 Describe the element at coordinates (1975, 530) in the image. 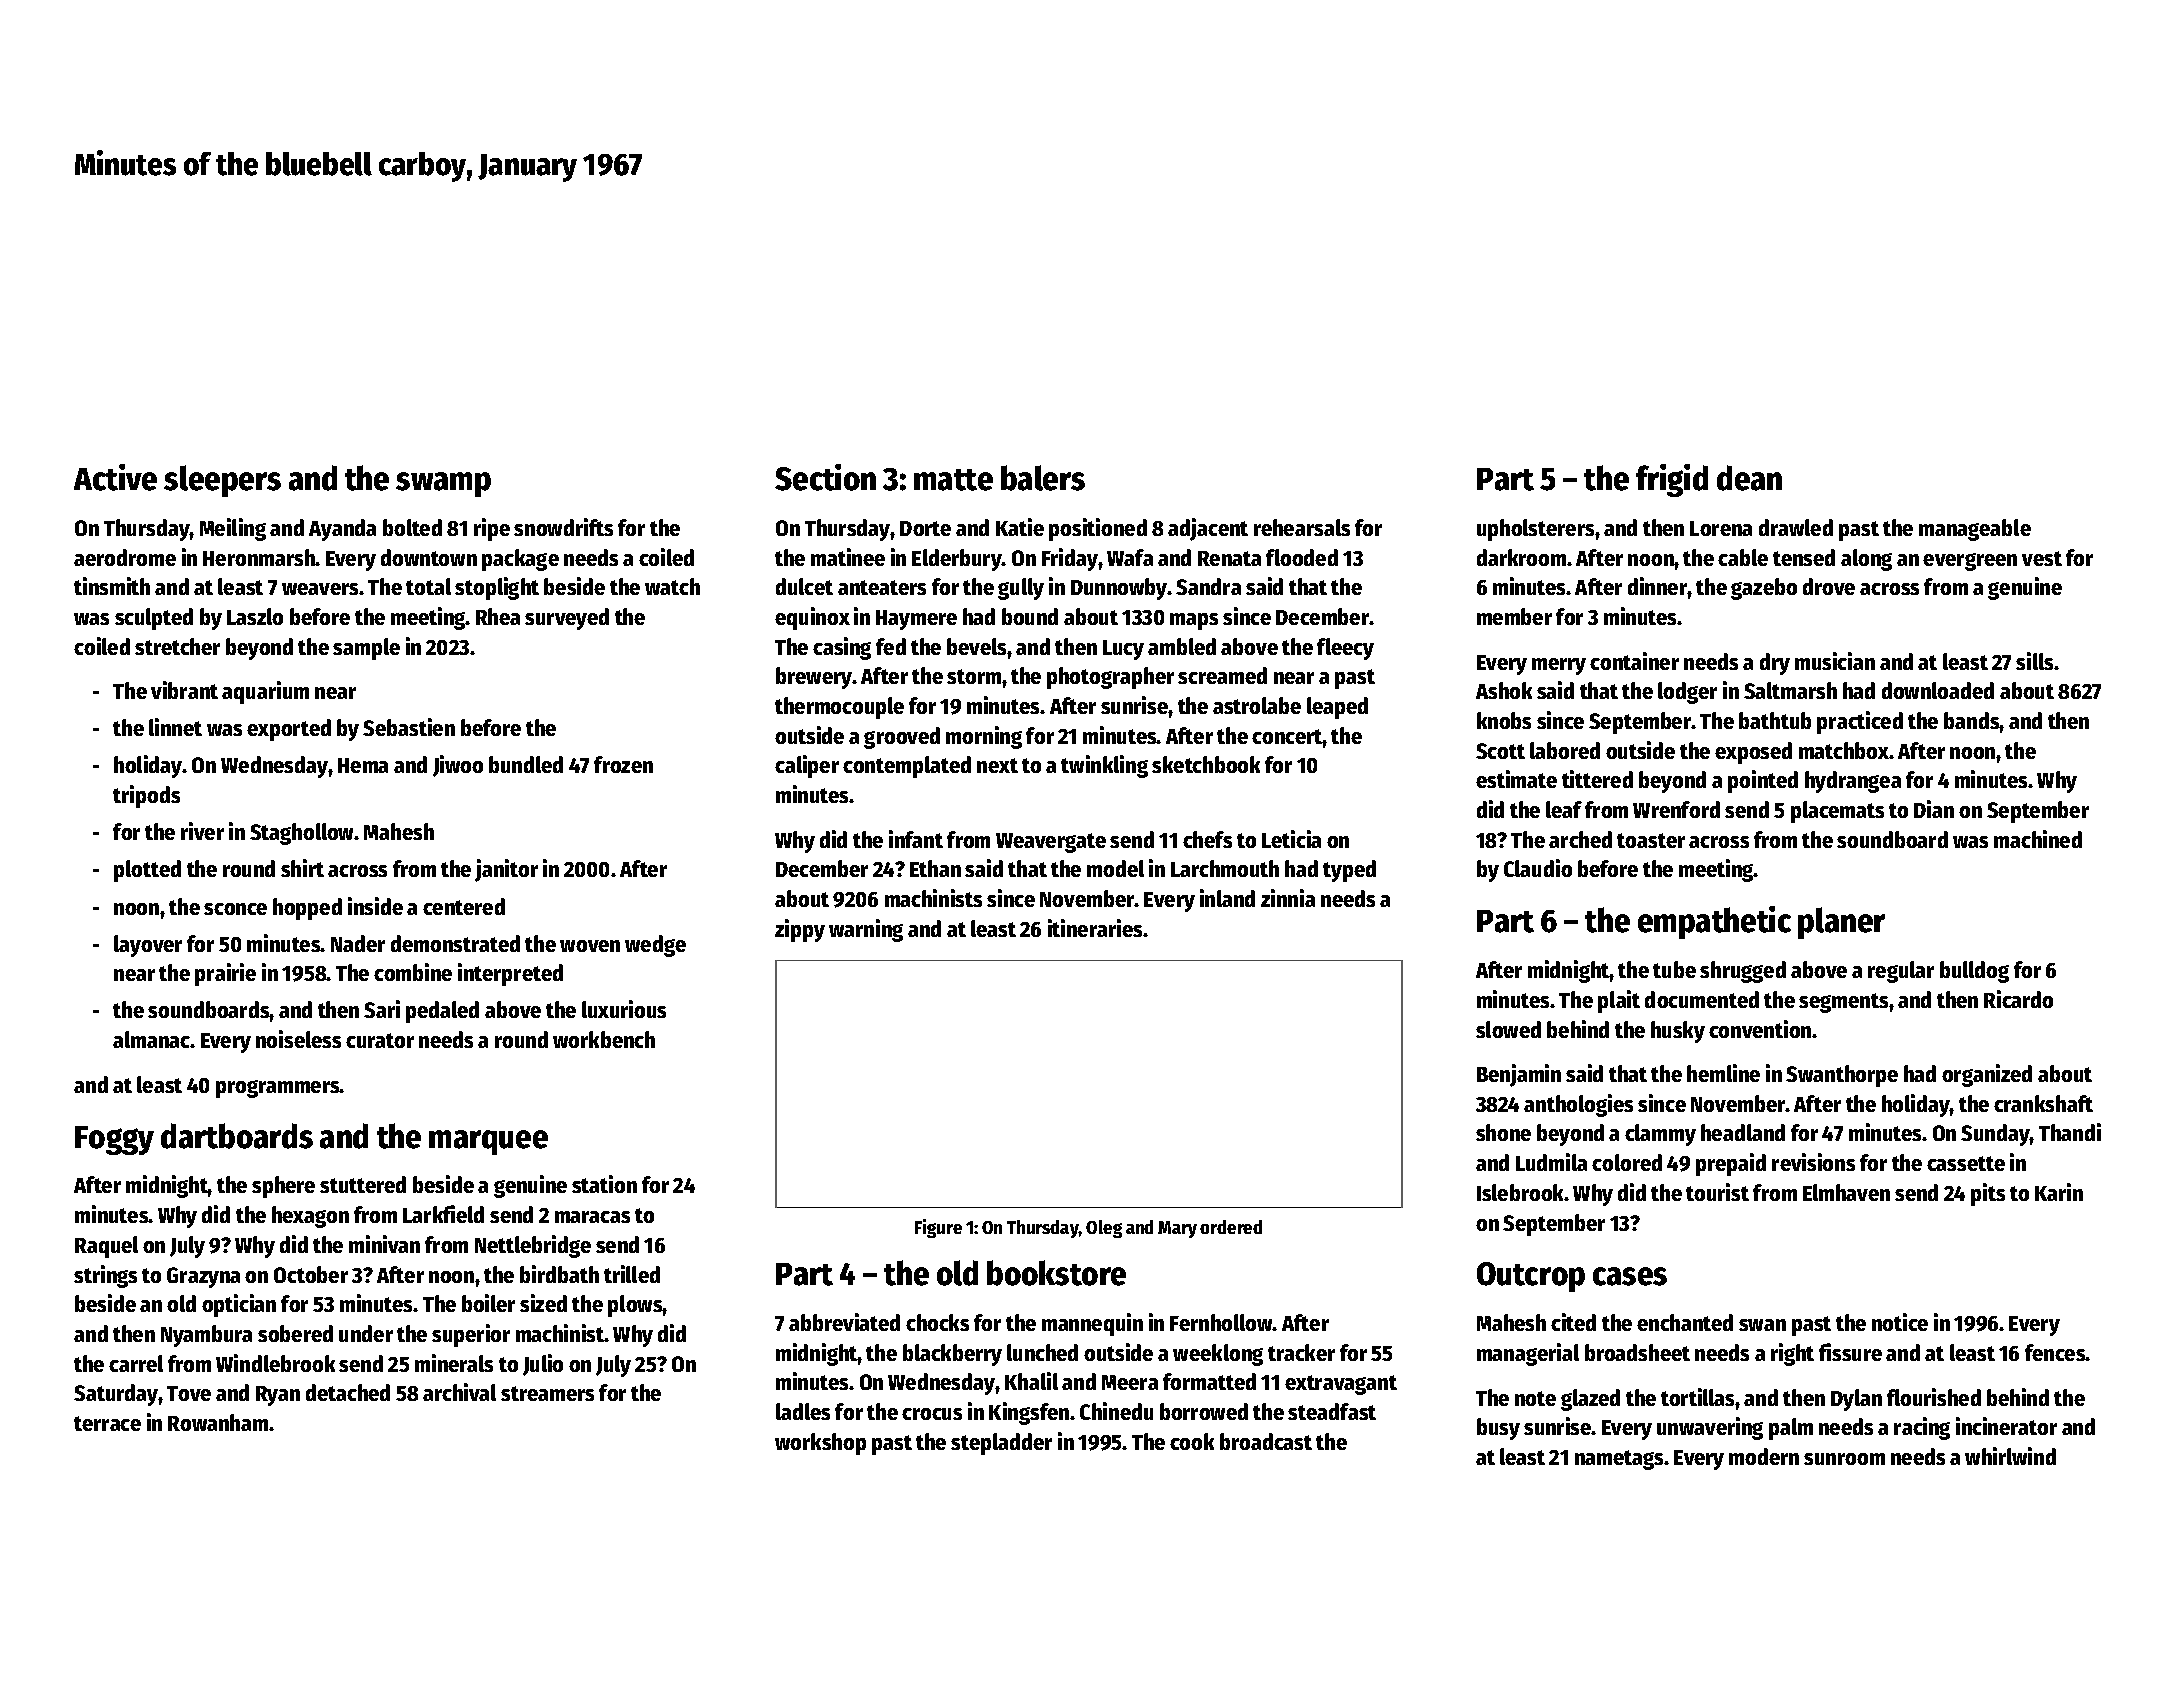

I see `manageable` at that location.
